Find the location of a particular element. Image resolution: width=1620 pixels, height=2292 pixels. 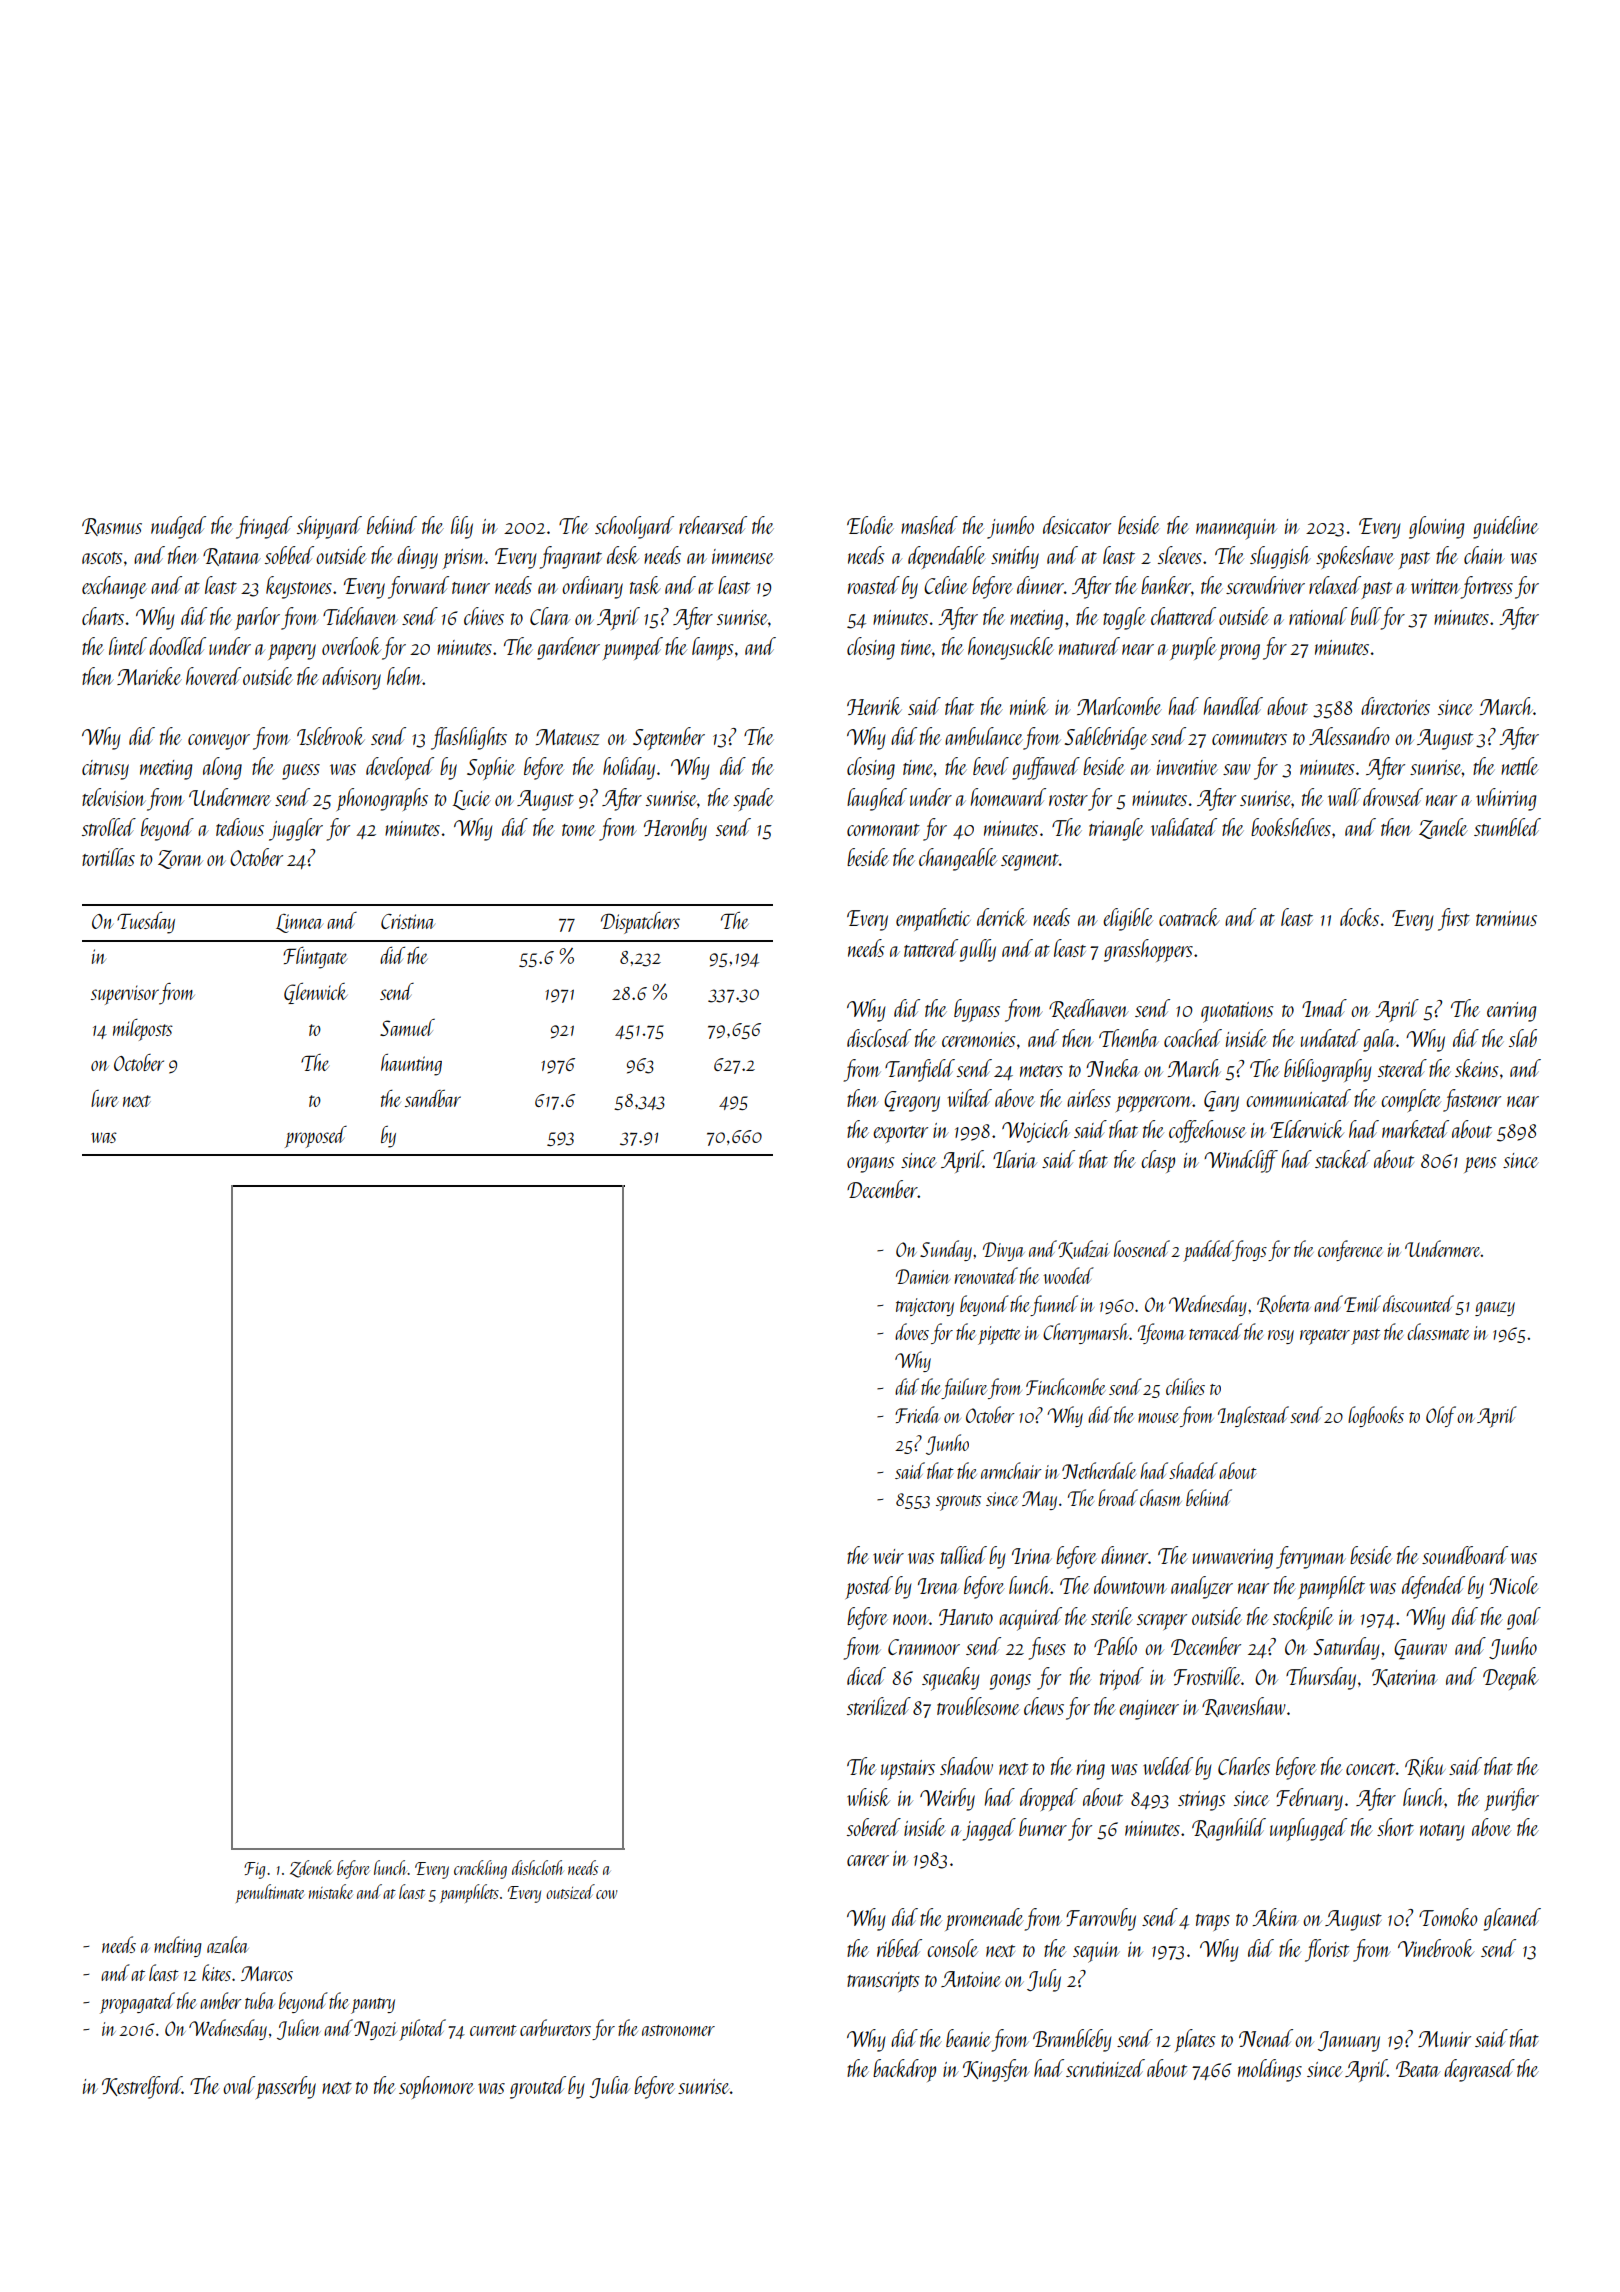

diced is located at coordinates (866, 1676).
